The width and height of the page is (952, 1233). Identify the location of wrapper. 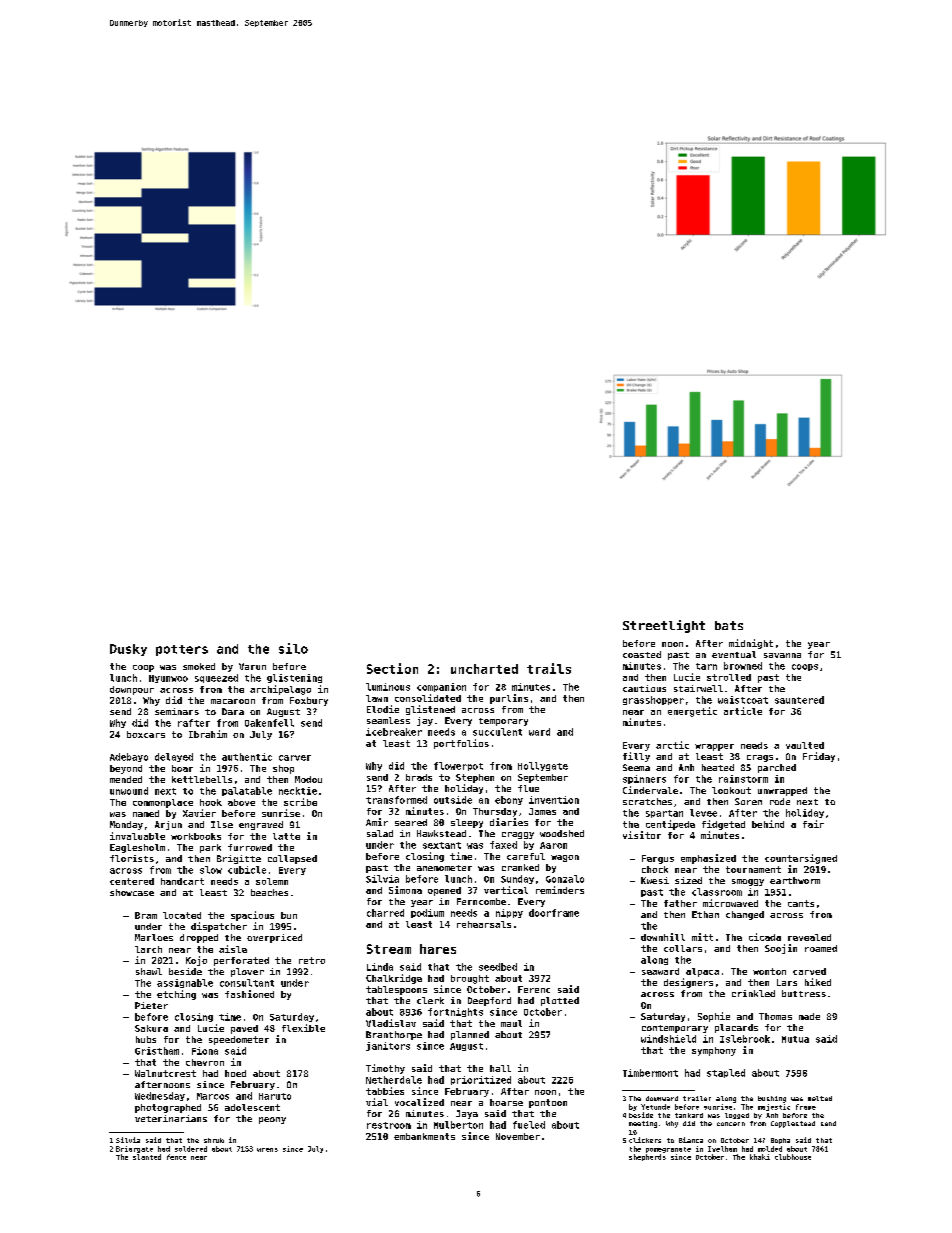
(714, 747).
